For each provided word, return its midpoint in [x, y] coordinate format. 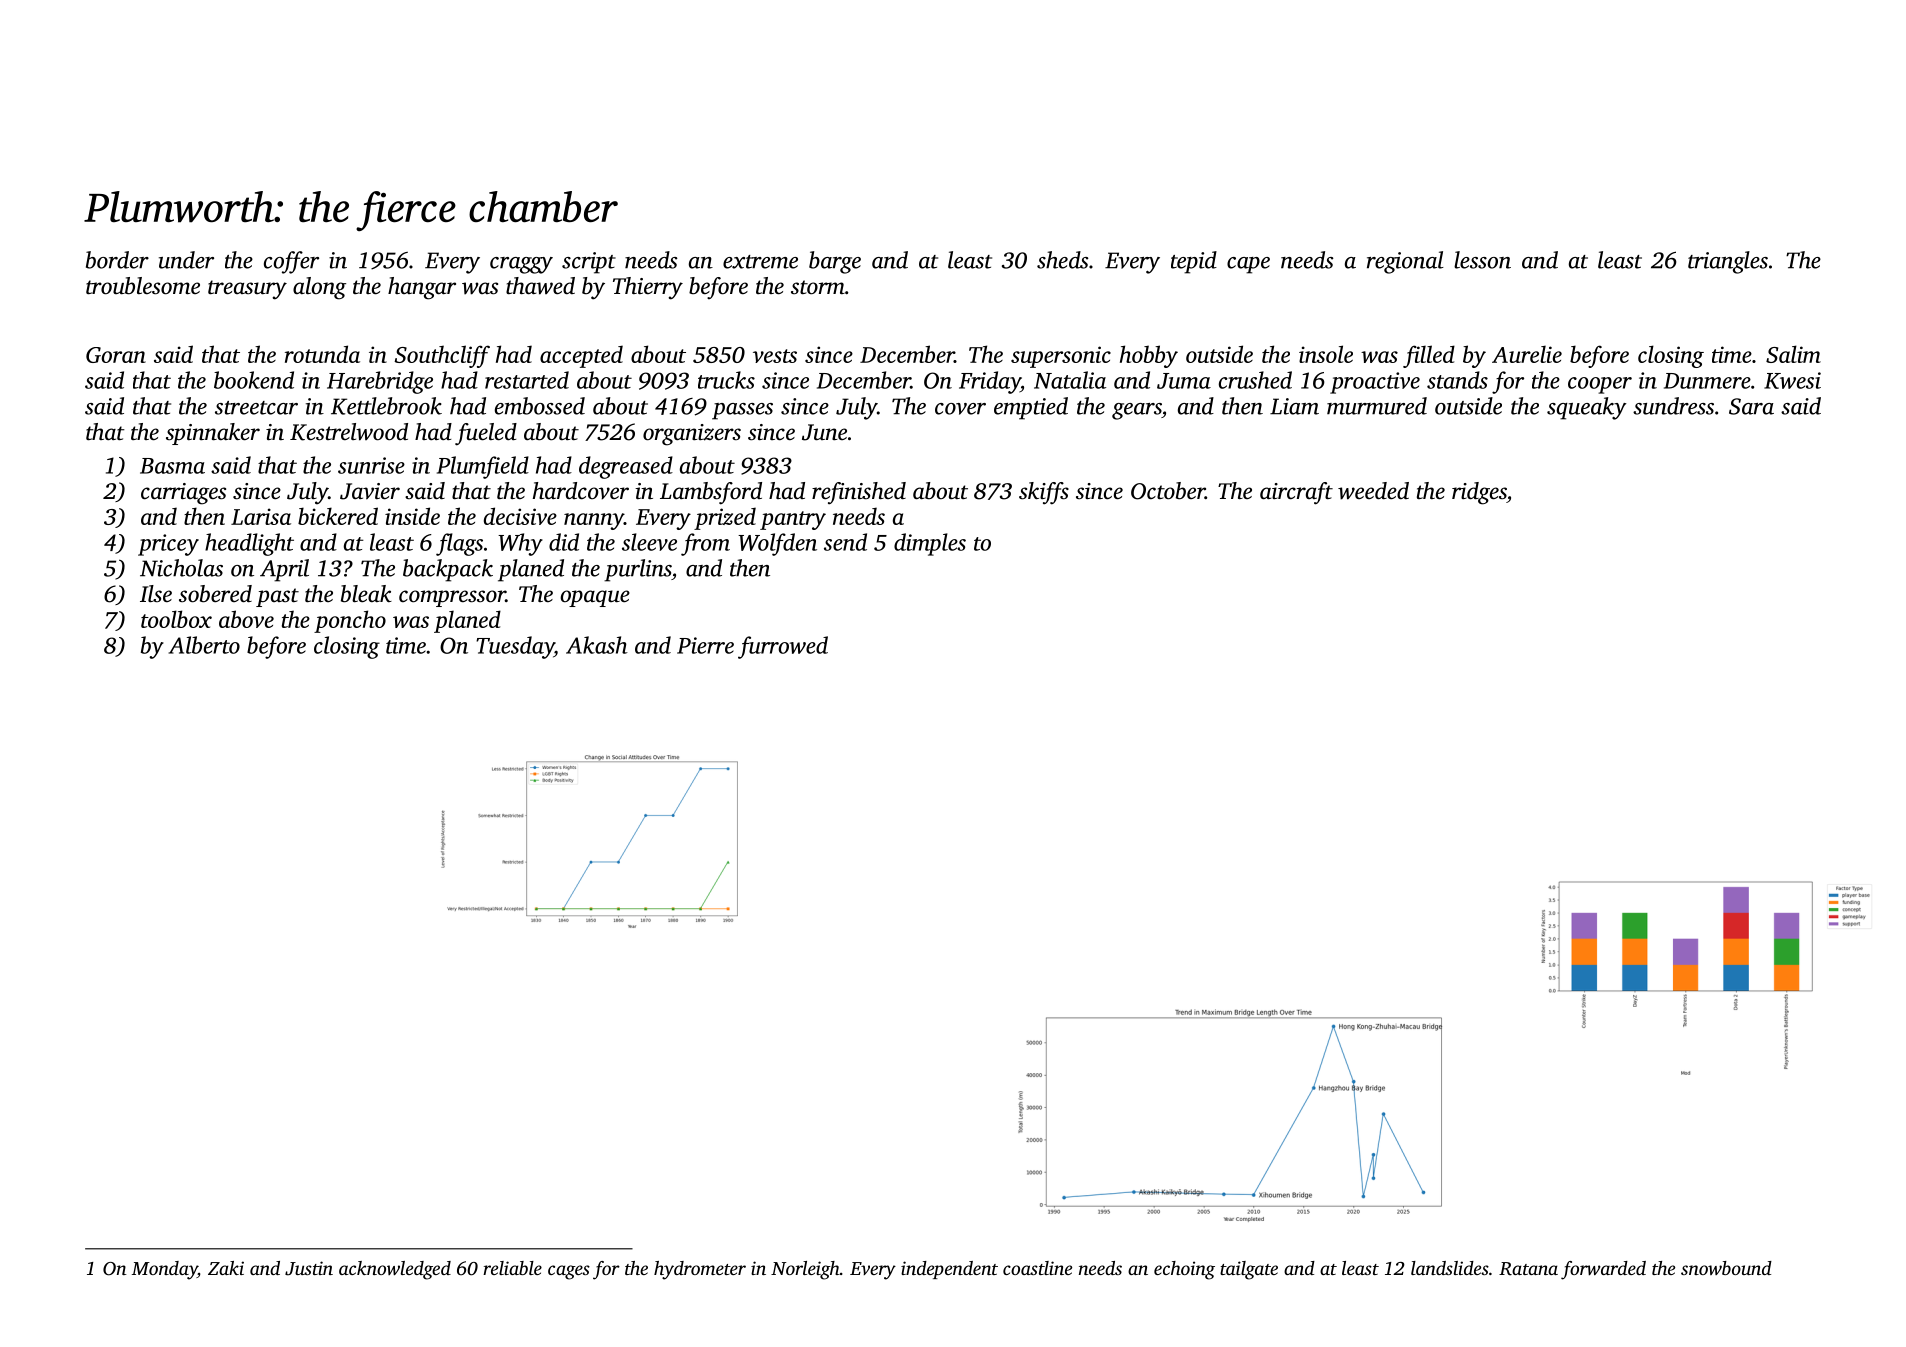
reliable [512, 1268]
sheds [1063, 260]
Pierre [705, 645]
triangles [1728, 262]
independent [949, 1270]
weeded [1373, 491]
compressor [452, 598]
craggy [521, 265]
